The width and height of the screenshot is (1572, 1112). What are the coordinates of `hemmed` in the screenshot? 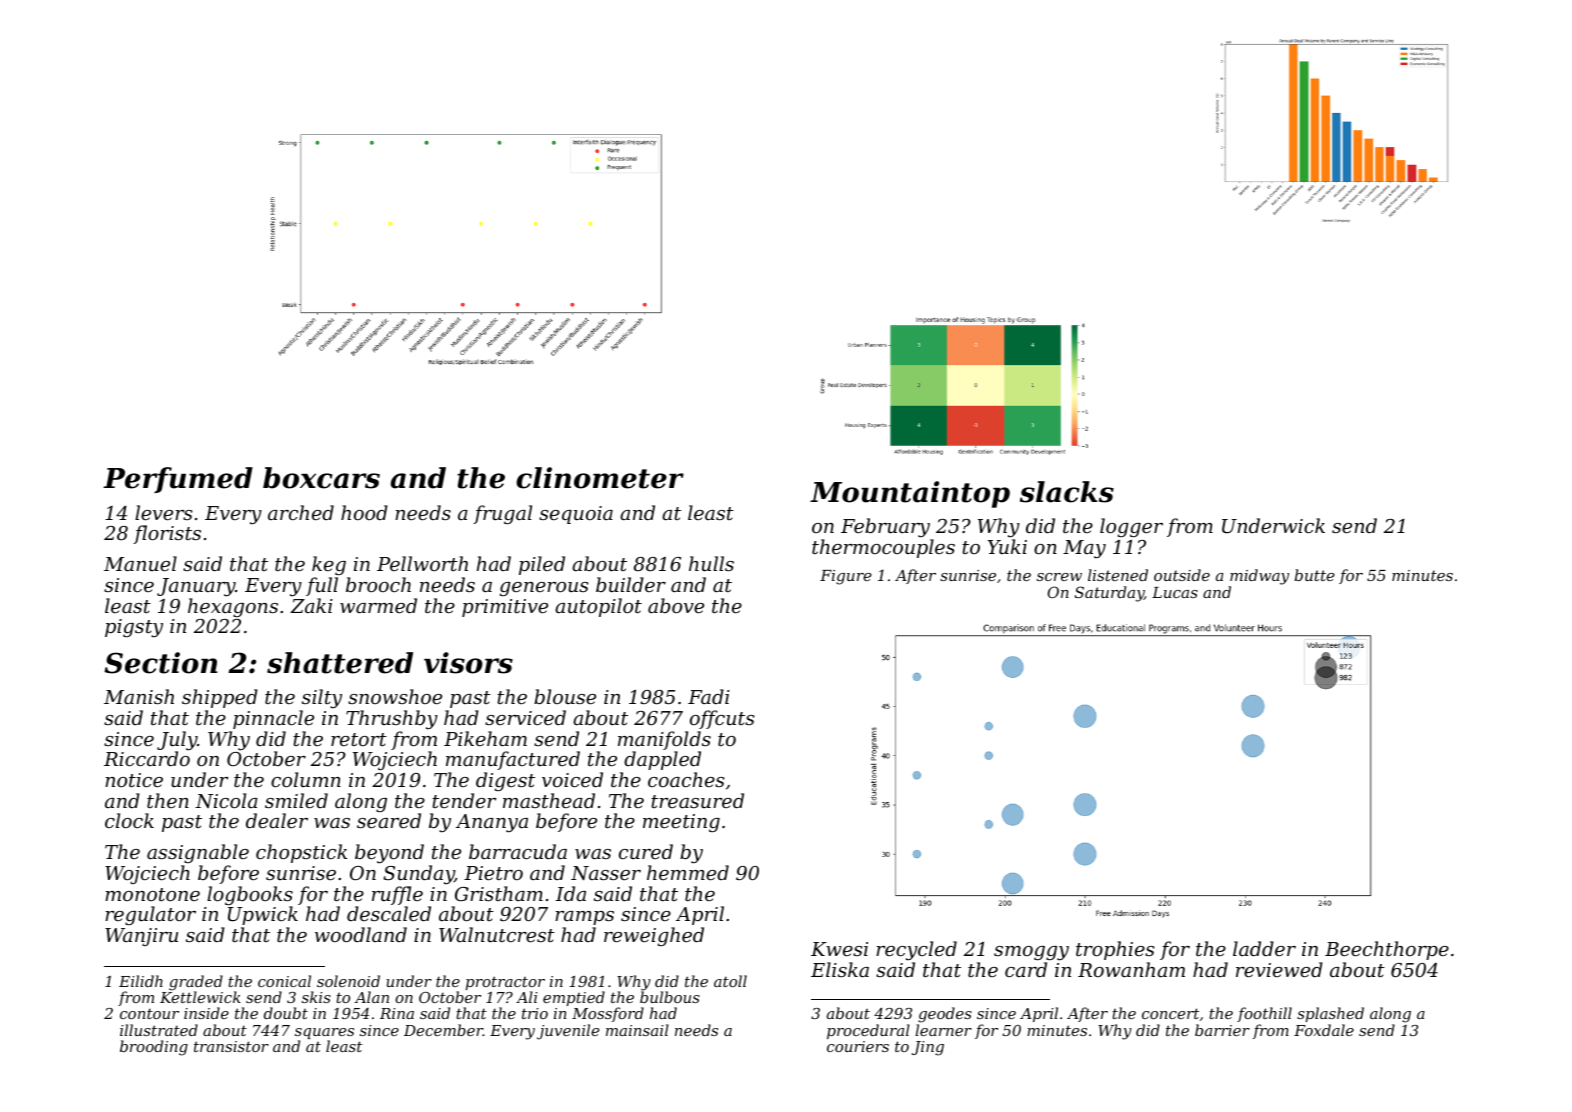 It's located at (688, 872).
